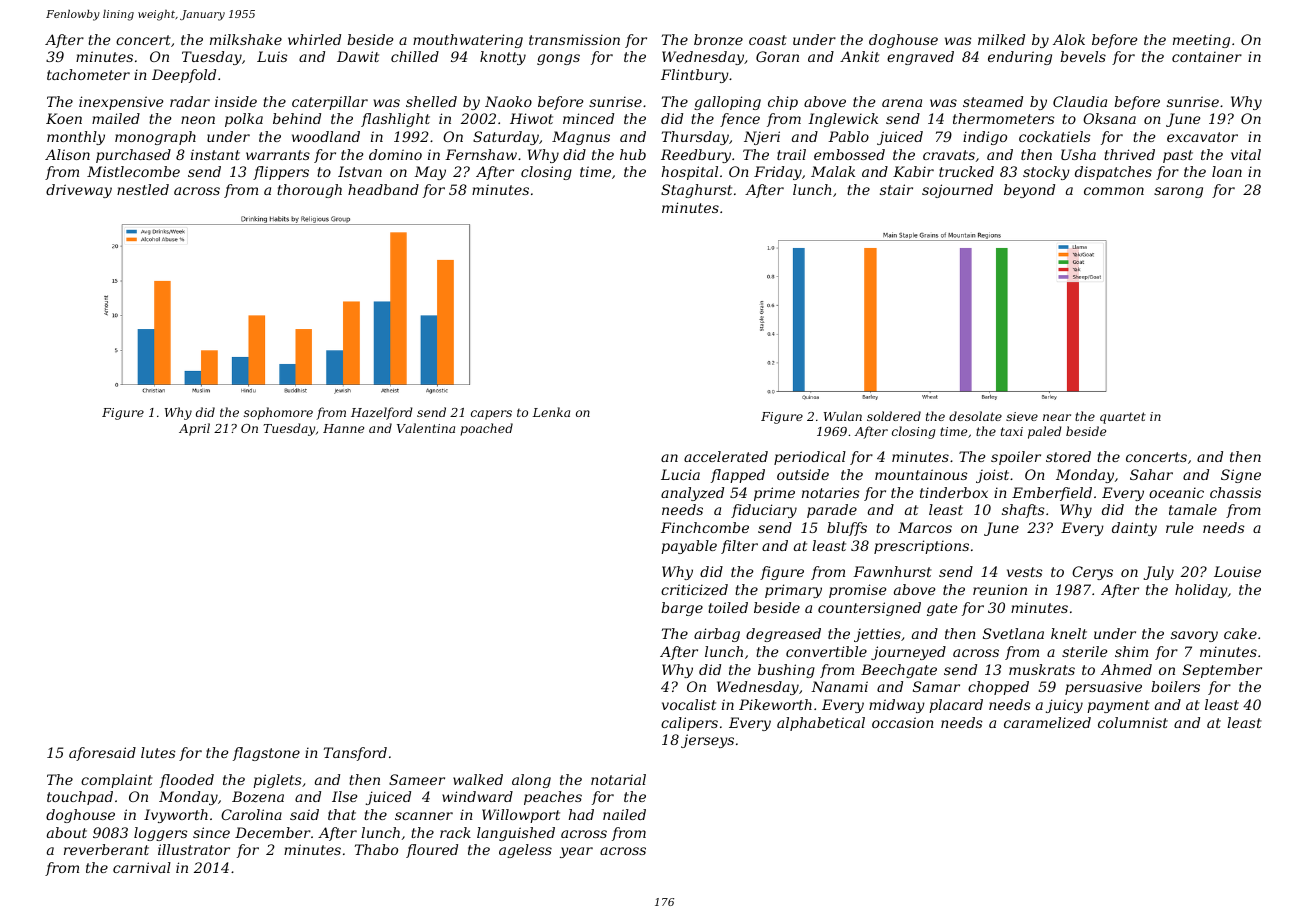  Describe the element at coordinates (508, 101) in the screenshot. I see `Naoko` at that location.
